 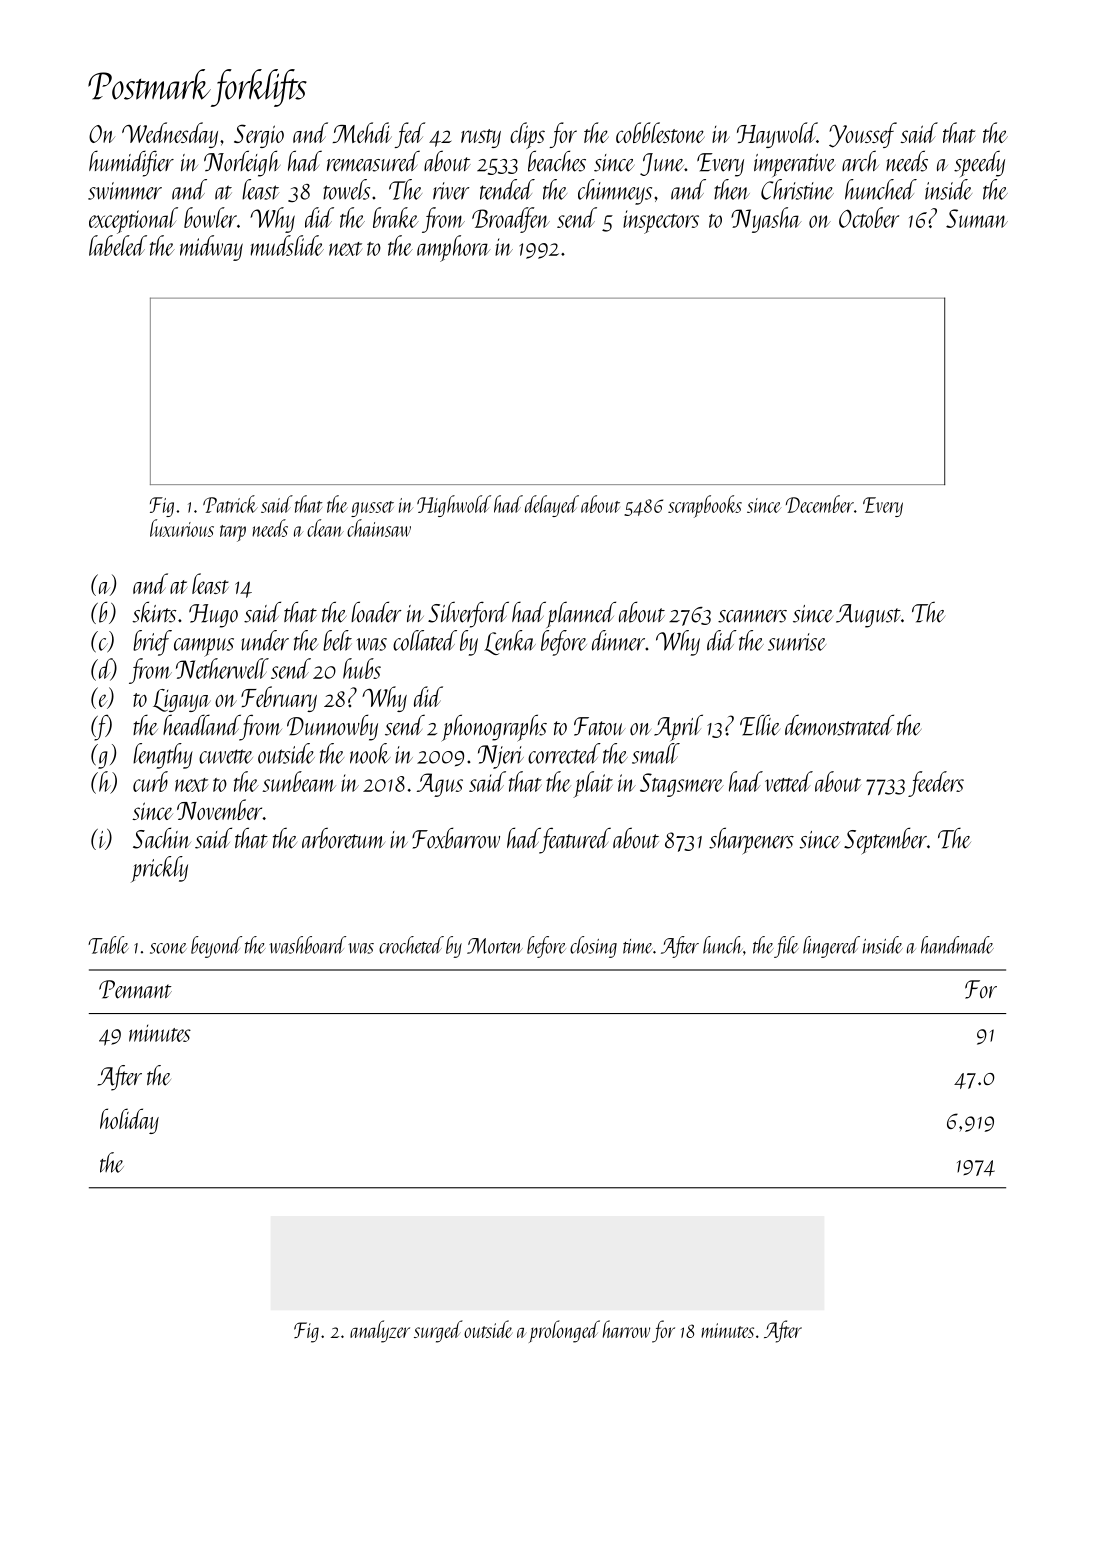 What do you see at coordinates (259, 88) in the page?
I see `forklifts` at bounding box center [259, 88].
